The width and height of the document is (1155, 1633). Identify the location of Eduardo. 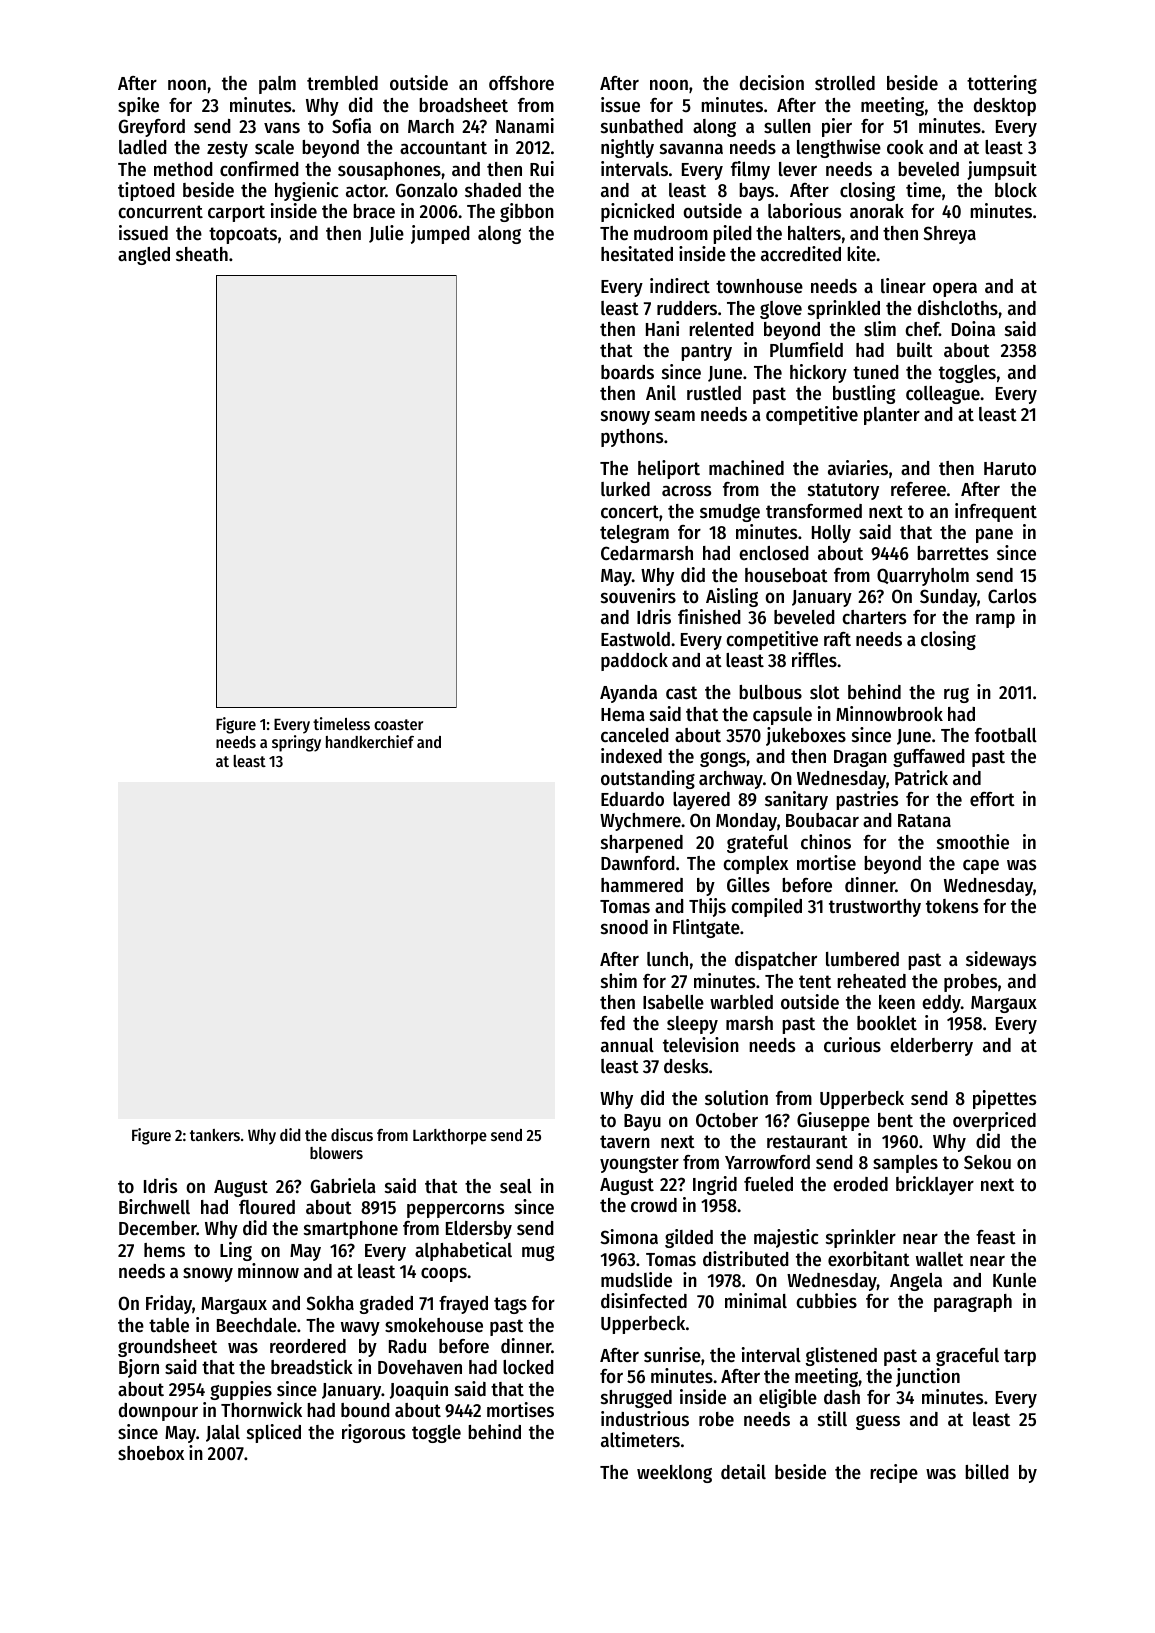
(632, 799).
